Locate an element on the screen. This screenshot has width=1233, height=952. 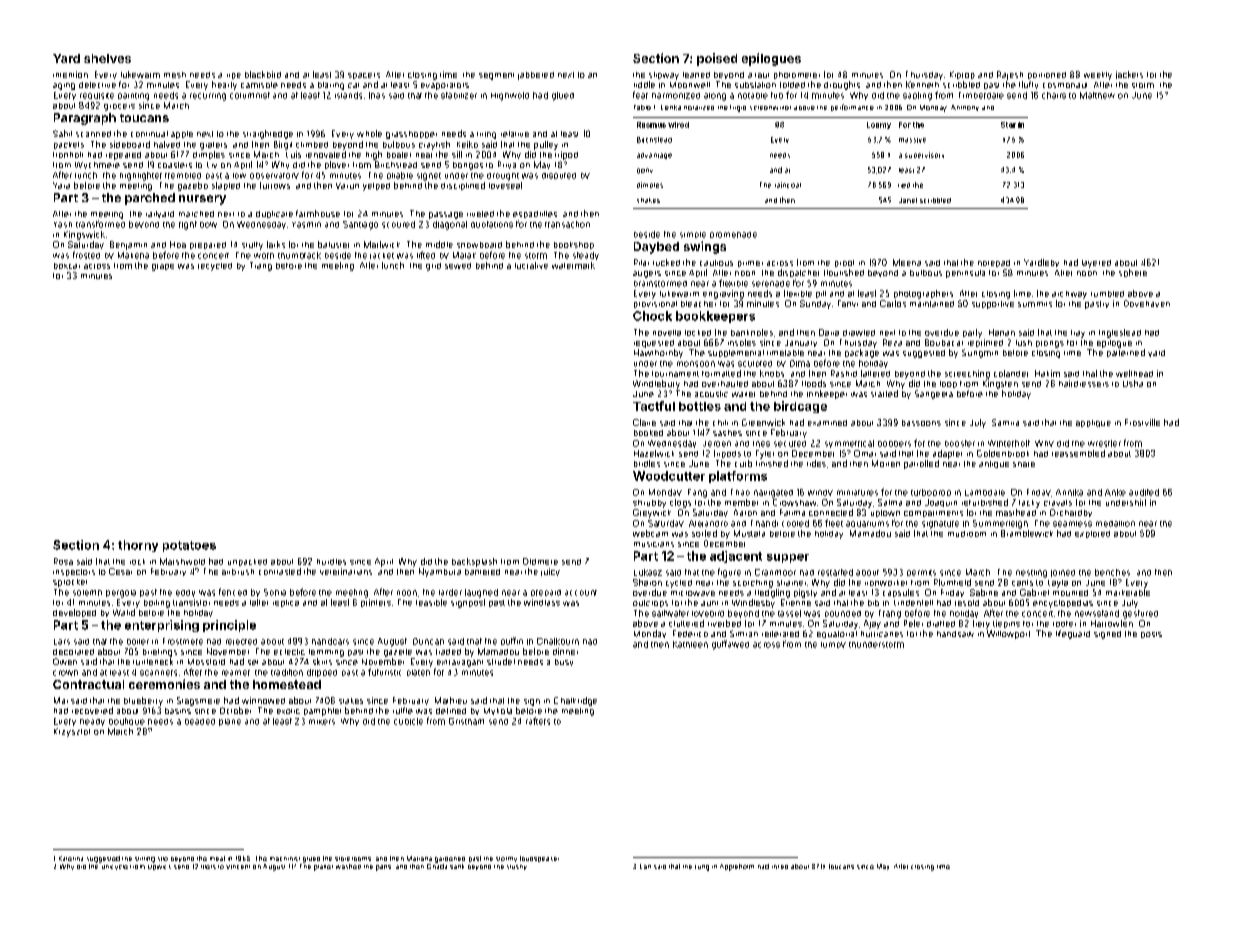
solemn is located at coordinates (87, 593).
